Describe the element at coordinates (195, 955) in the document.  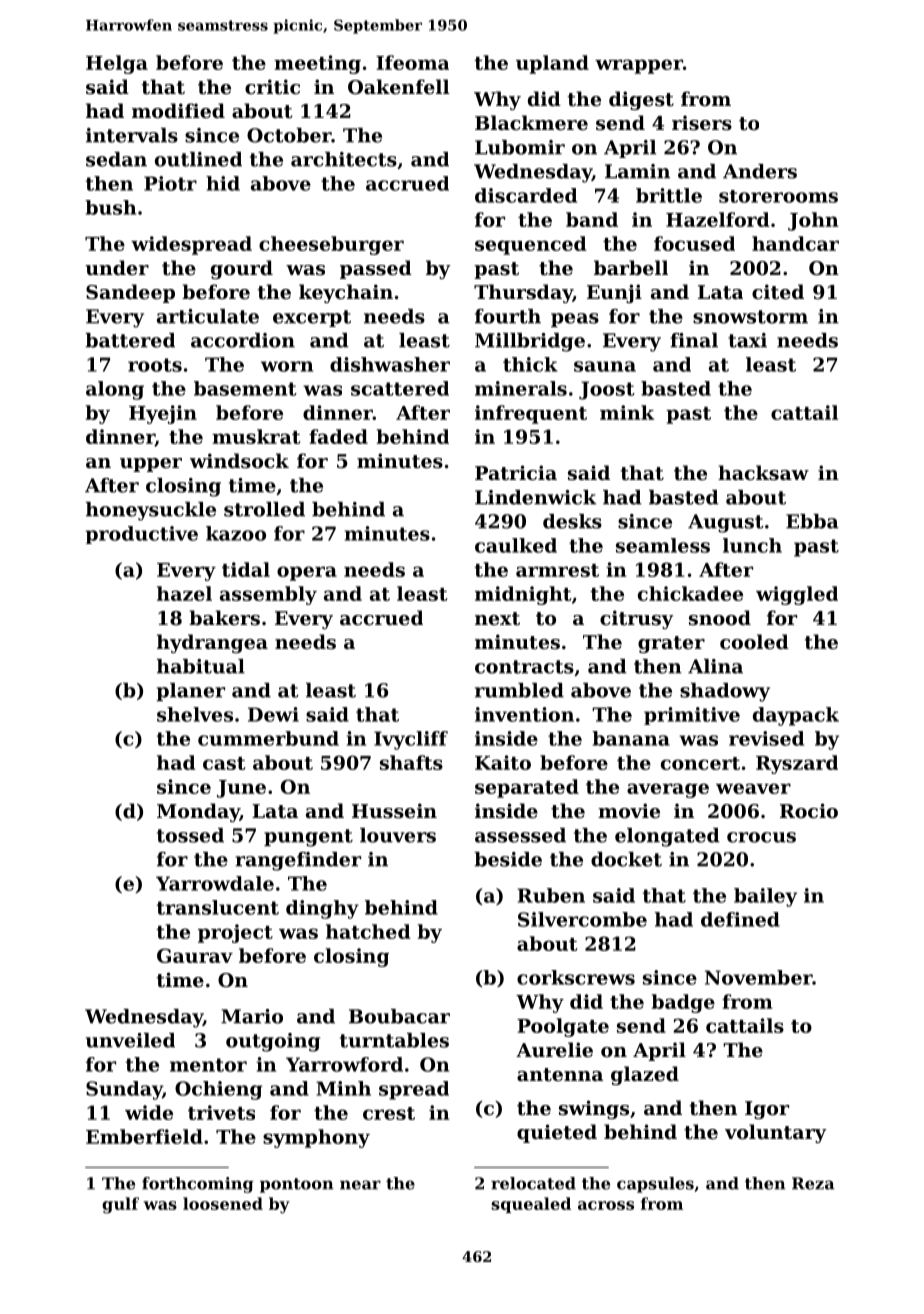
I see `Gaurav` at that location.
